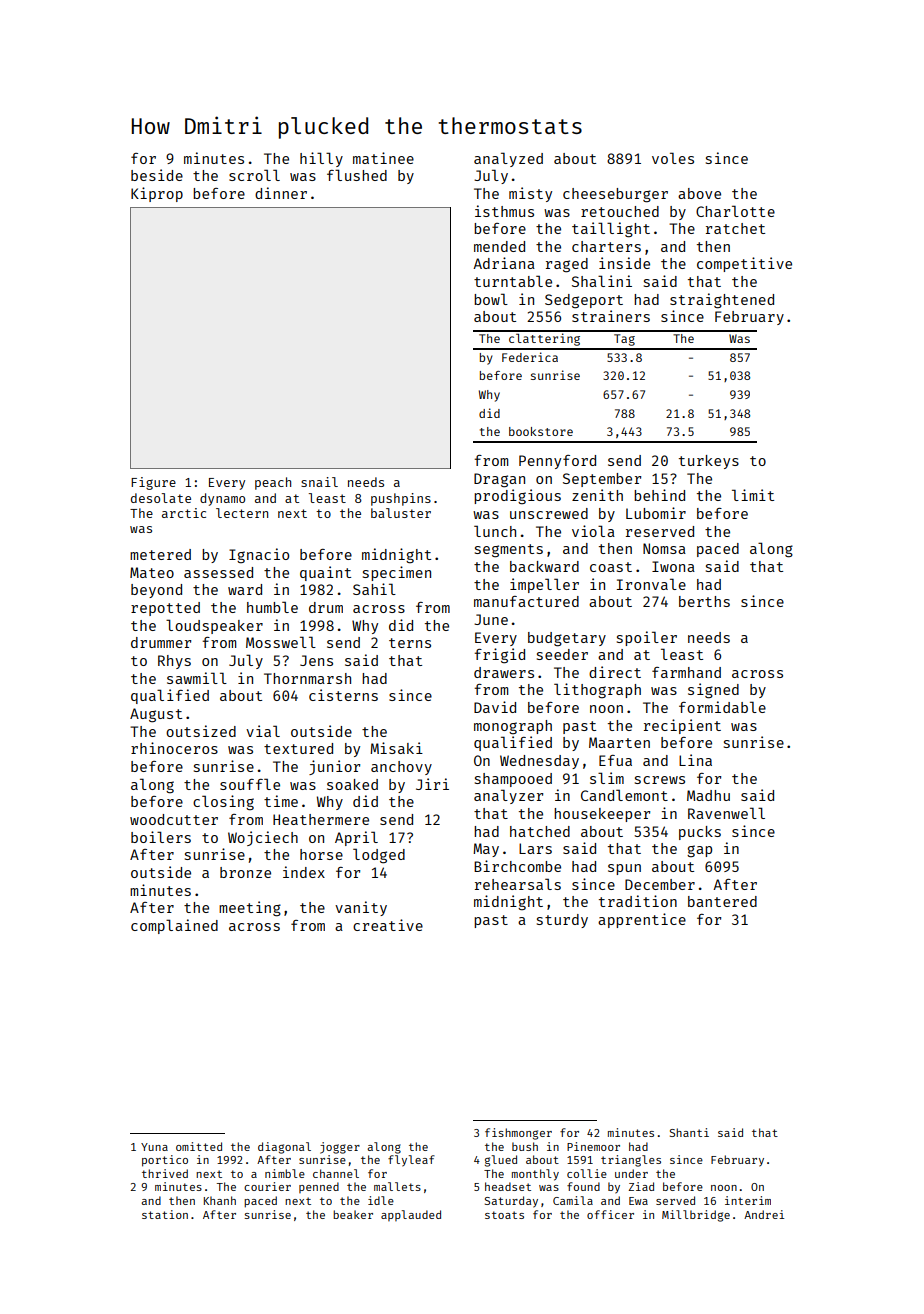 This document has width=924, height=1314. I want to click on scroll, so click(254, 175).
